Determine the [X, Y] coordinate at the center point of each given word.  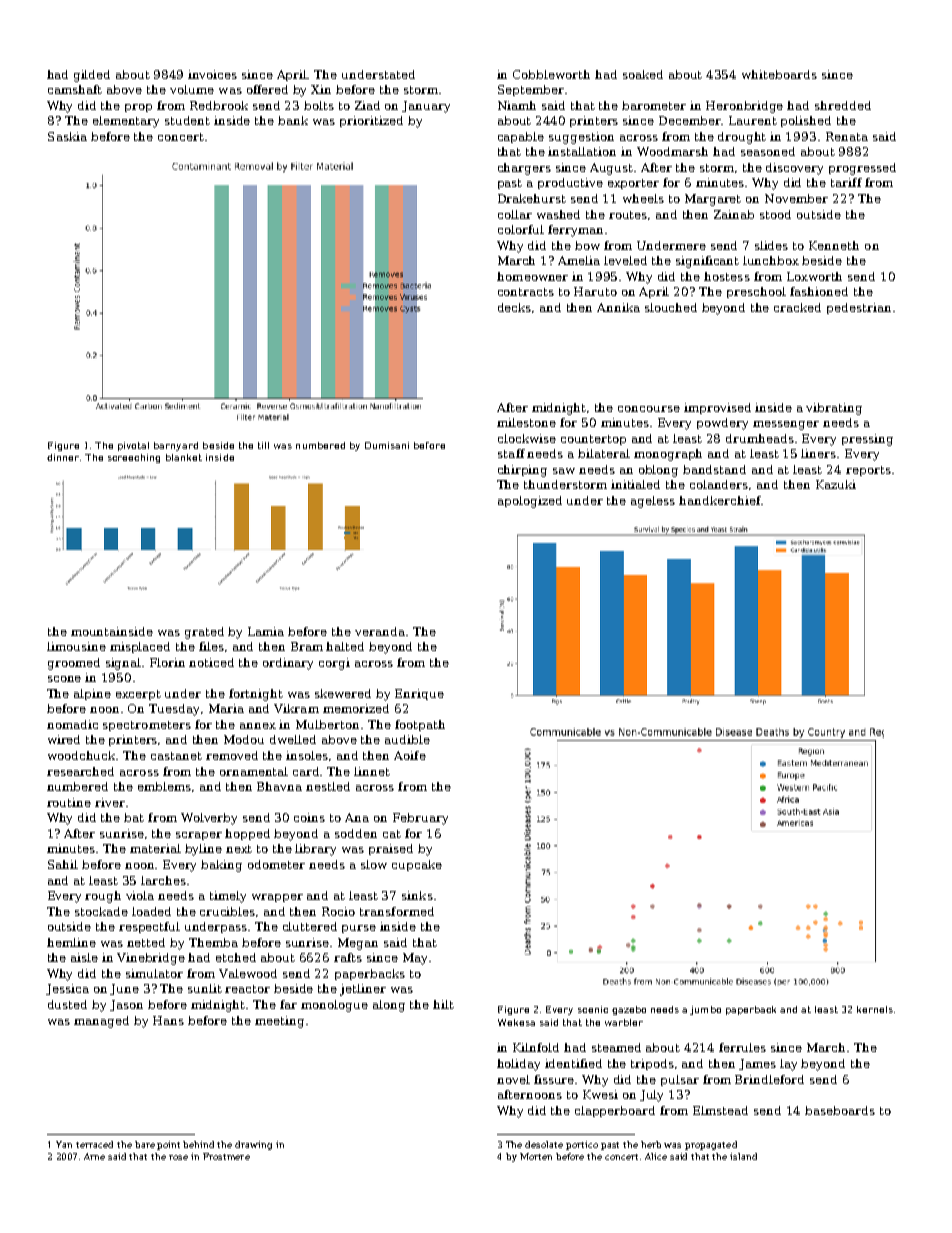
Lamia [266, 631]
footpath [420, 725]
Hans [168, 1020]
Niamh [517, 105]
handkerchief [720, 500]
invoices [212, 74]
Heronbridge [744, 107]
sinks [417, 895]
